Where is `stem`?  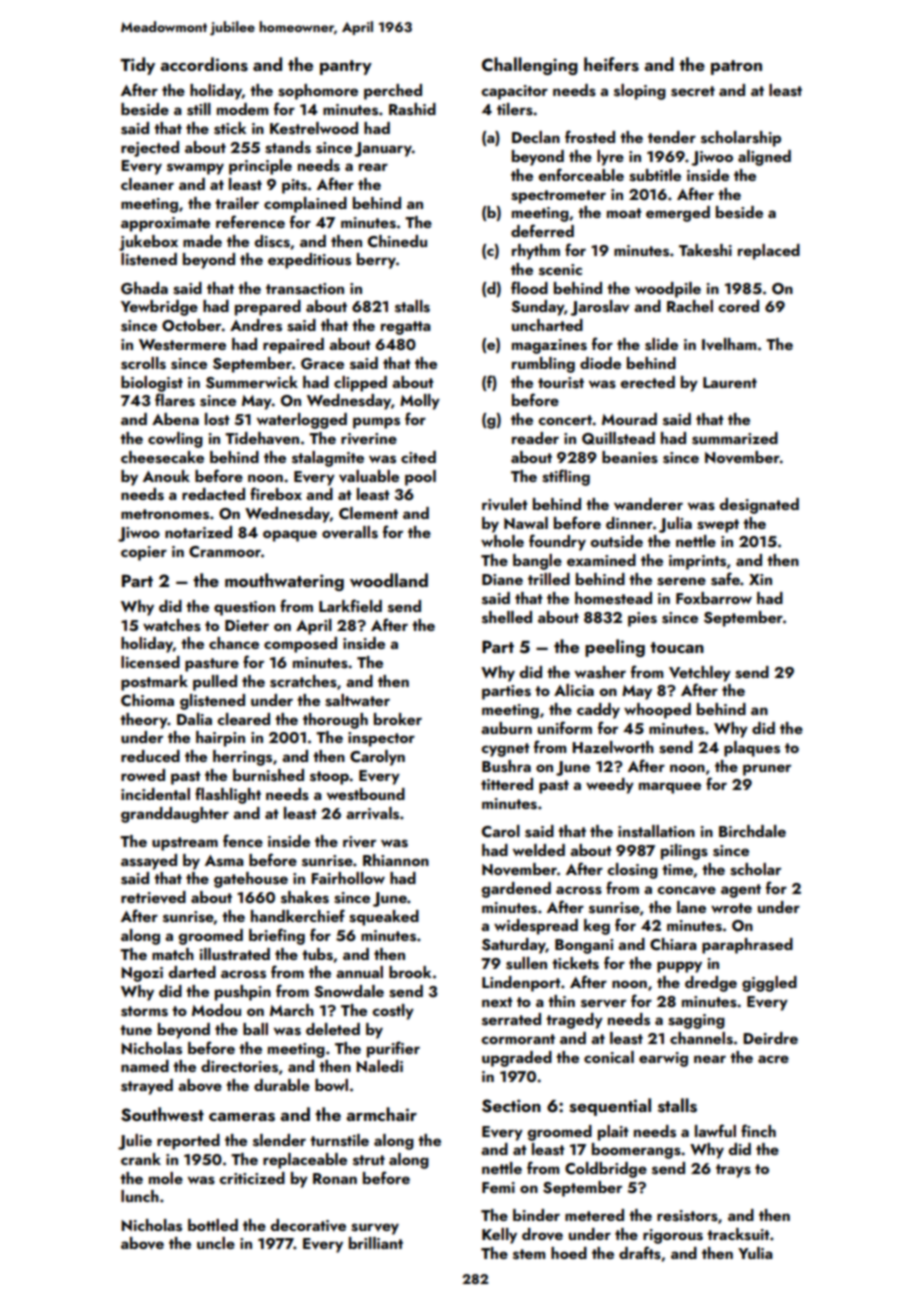 stem is located at coordinates (529, 1254).
